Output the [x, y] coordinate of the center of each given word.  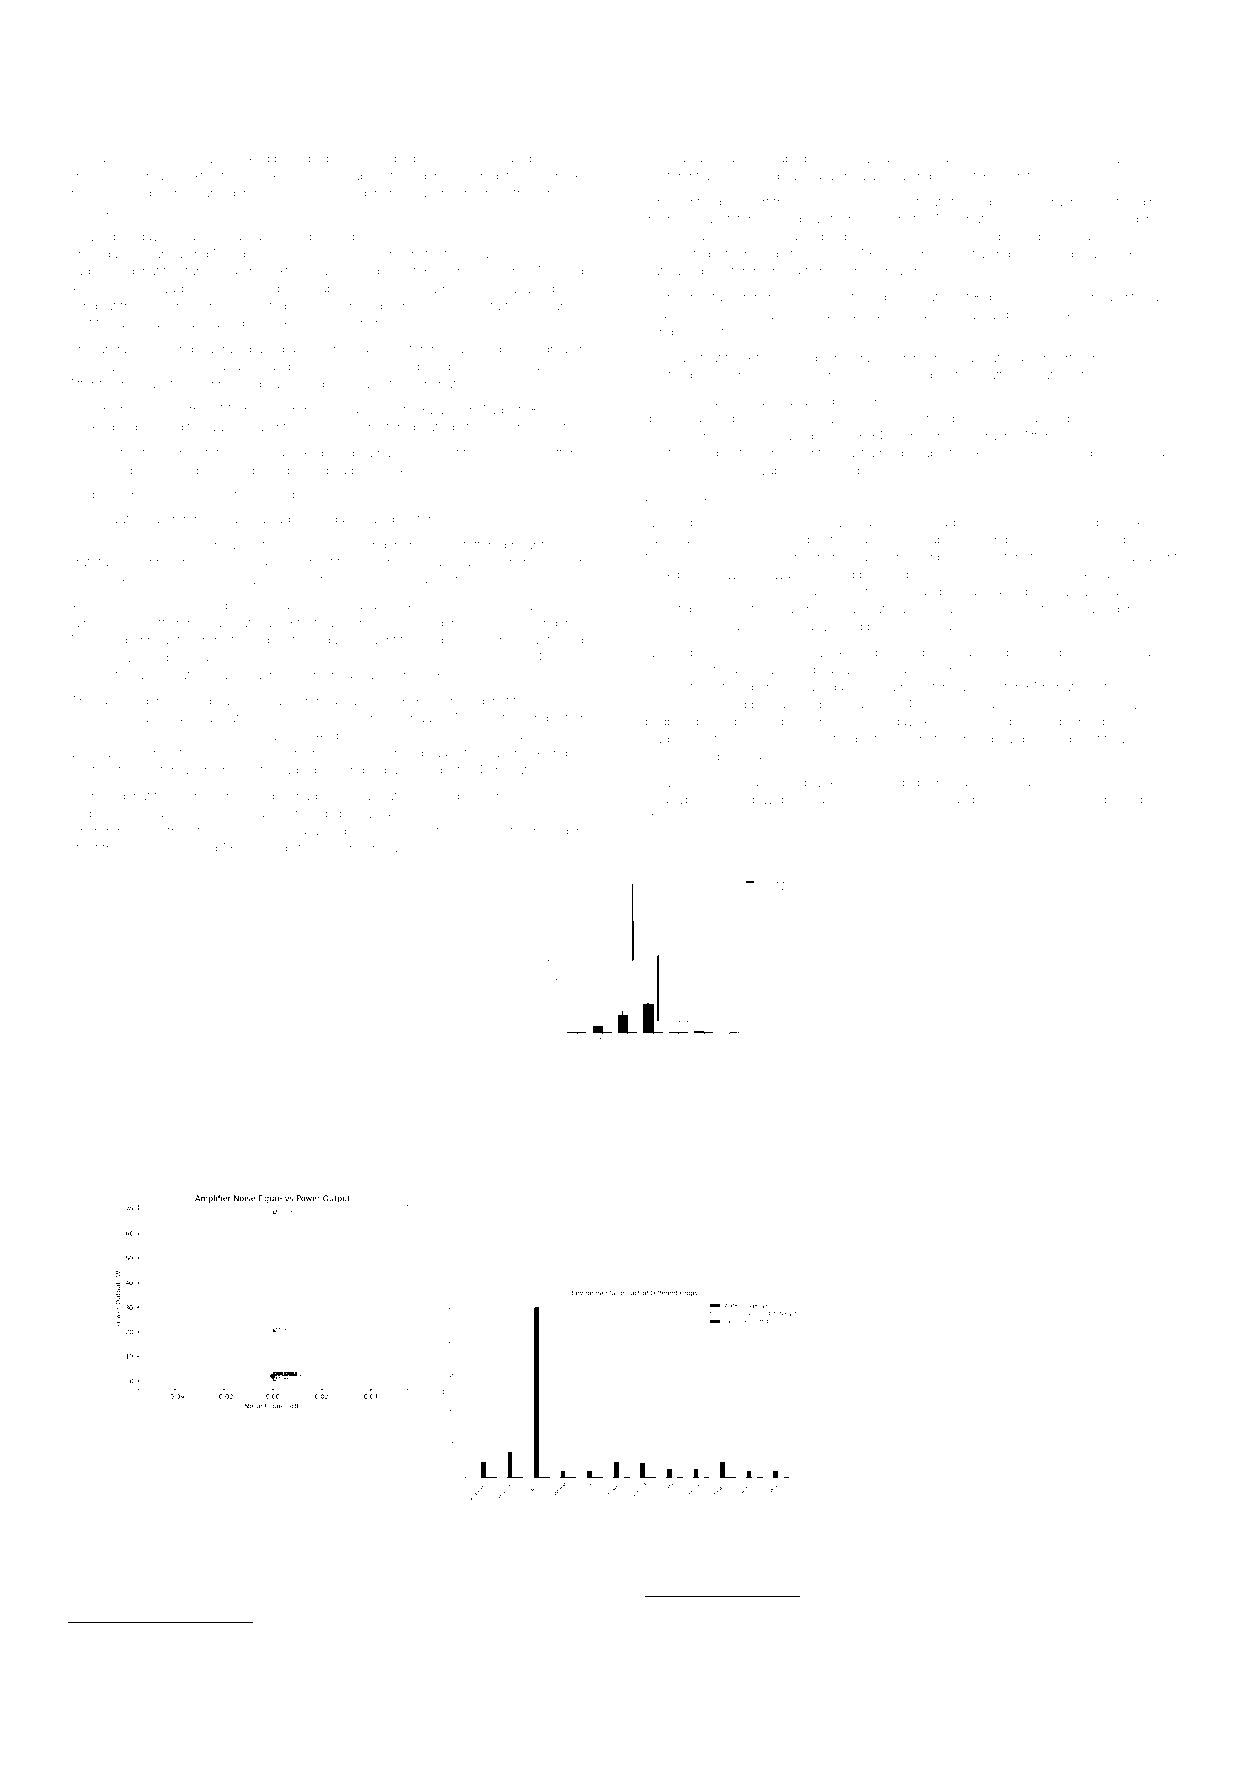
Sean [83, 796]
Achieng [393, 832]
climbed [1083, 799]
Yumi [970, 557]
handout [92, 306]
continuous [180, 1635]
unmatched [702, 418]
